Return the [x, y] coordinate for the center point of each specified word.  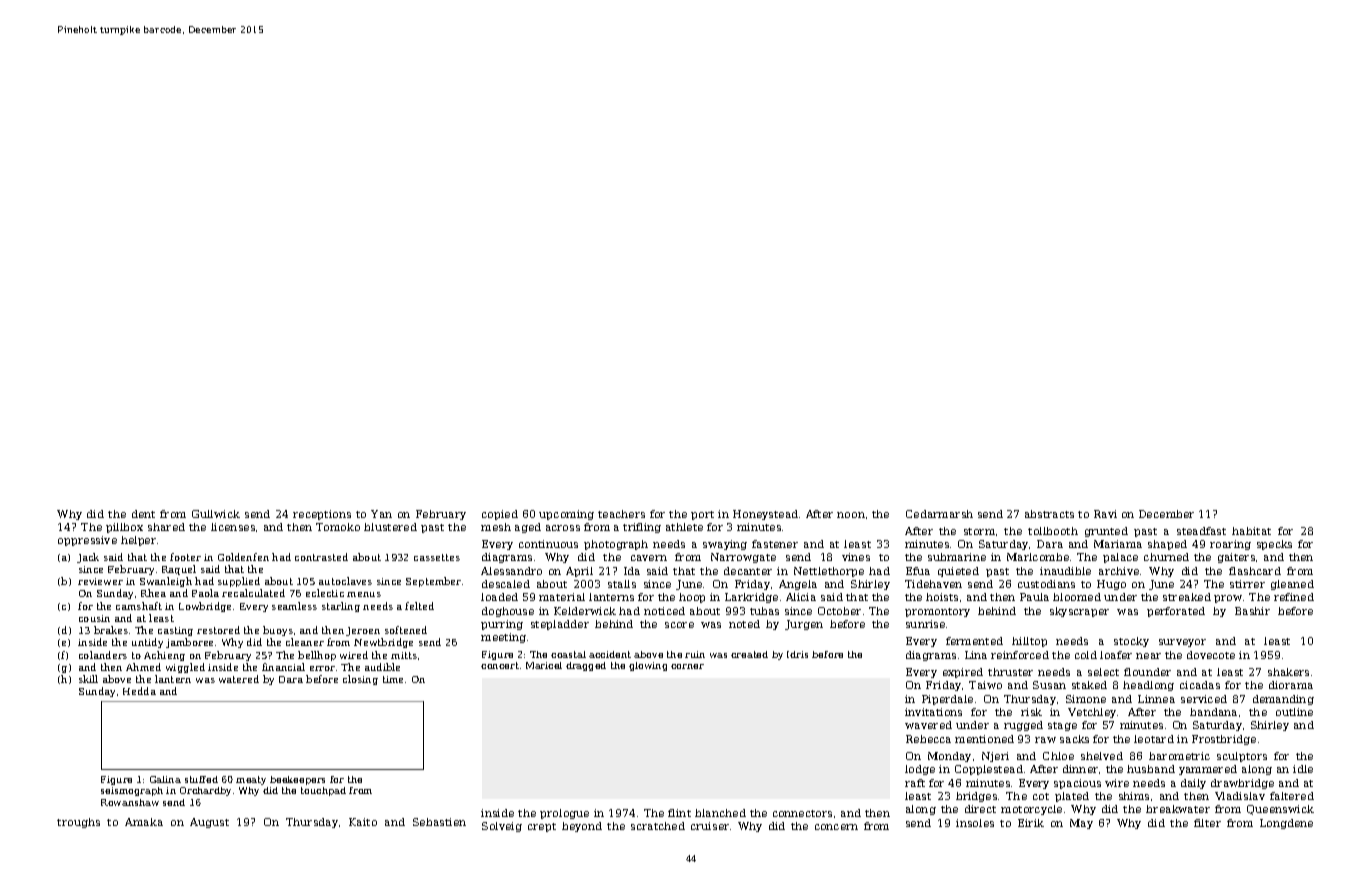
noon [851, 515]
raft [915, 783]
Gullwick [216, 514]
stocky [1131, 642]
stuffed [201, 779]
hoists [942, 597]
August [209, 823]
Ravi [1105, 514]
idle [1303, 769]
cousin [94, 618]
